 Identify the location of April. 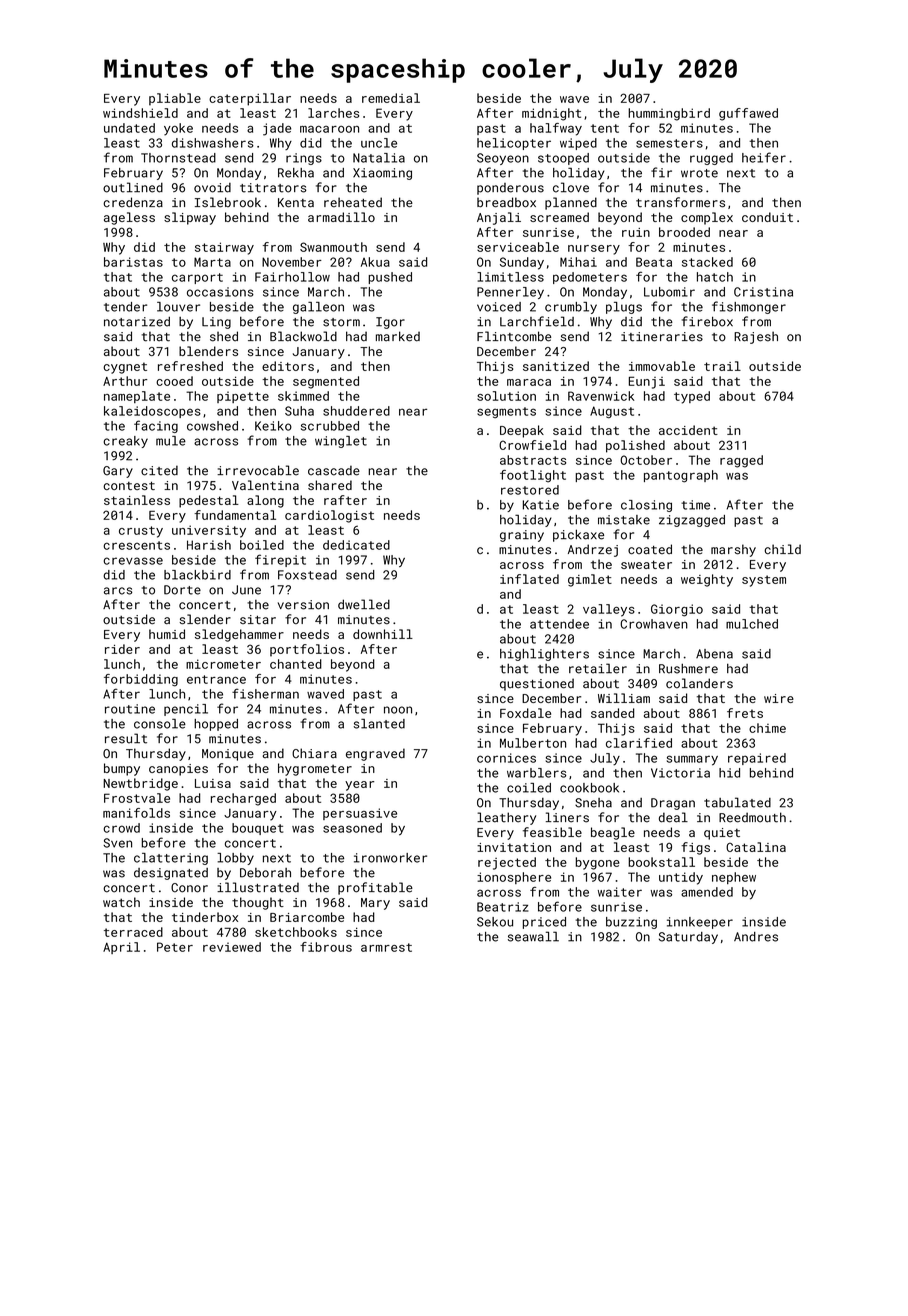
(121, 948).
